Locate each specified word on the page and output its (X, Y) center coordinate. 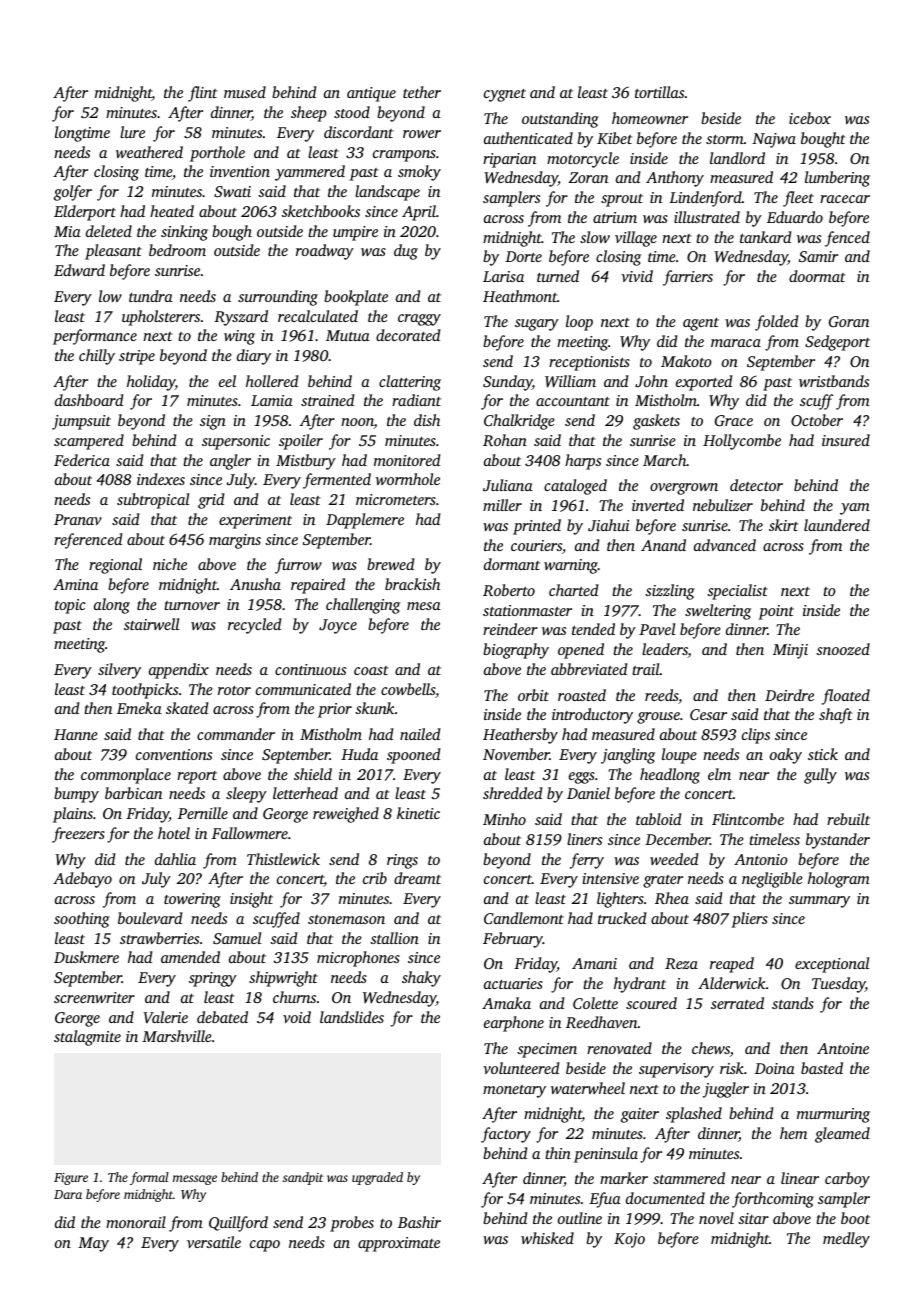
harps (583, 462)
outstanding (560, 120)
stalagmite (87, 1038)
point (776, 612)
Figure (71, 1179)
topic (70, 606)
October (817, 420)
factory (506, 1135)
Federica (82, 460)
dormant (512, 564)
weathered (149, 152)
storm (725, 139)
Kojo (629, 1240)
